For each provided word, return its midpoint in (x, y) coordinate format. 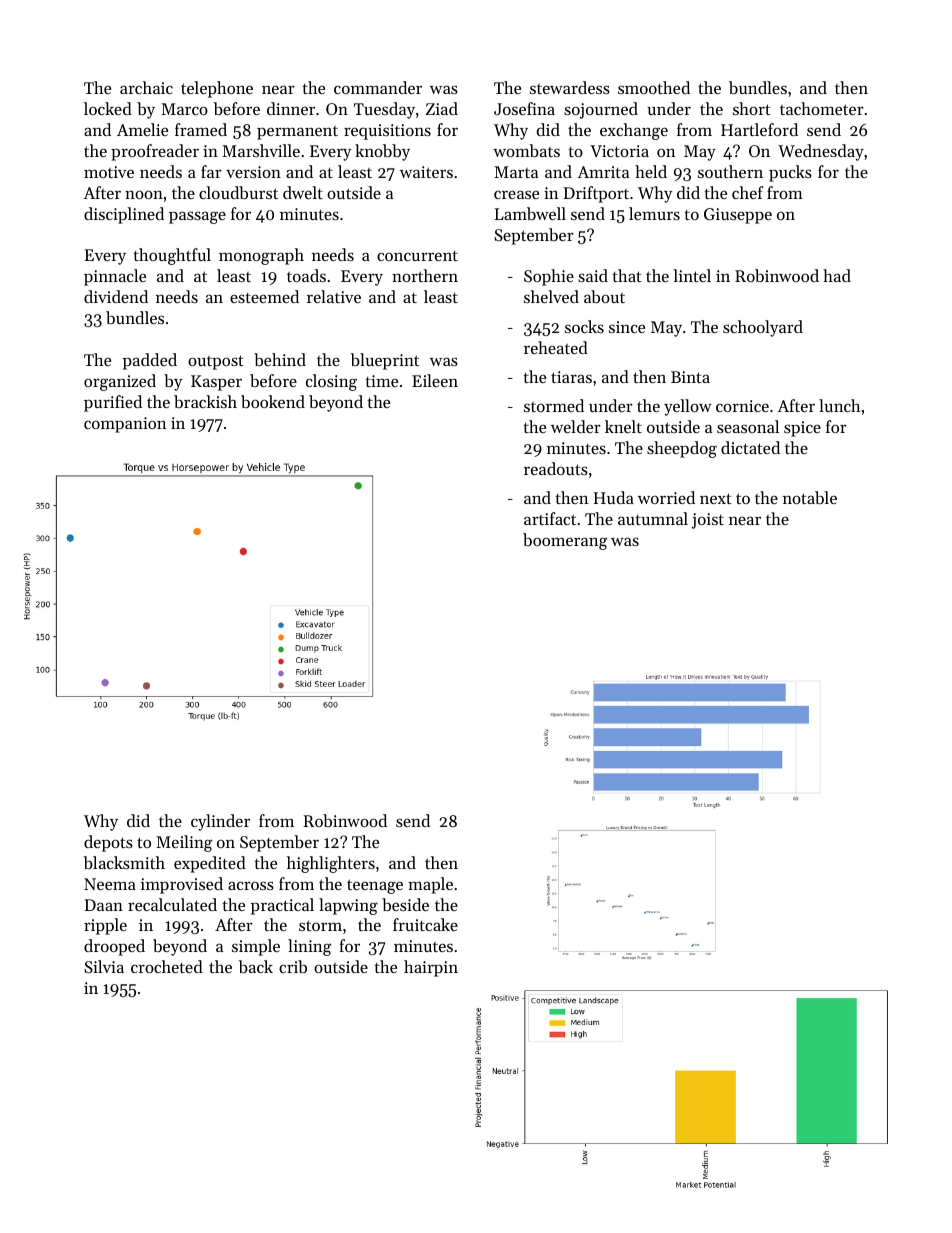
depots (108, 843)
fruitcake (425, 924)
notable (810, 497)
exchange (634, 131)
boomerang (565, 541)
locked (108, 108)
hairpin (431, 968)
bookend (273, 401)
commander (378, 87)
